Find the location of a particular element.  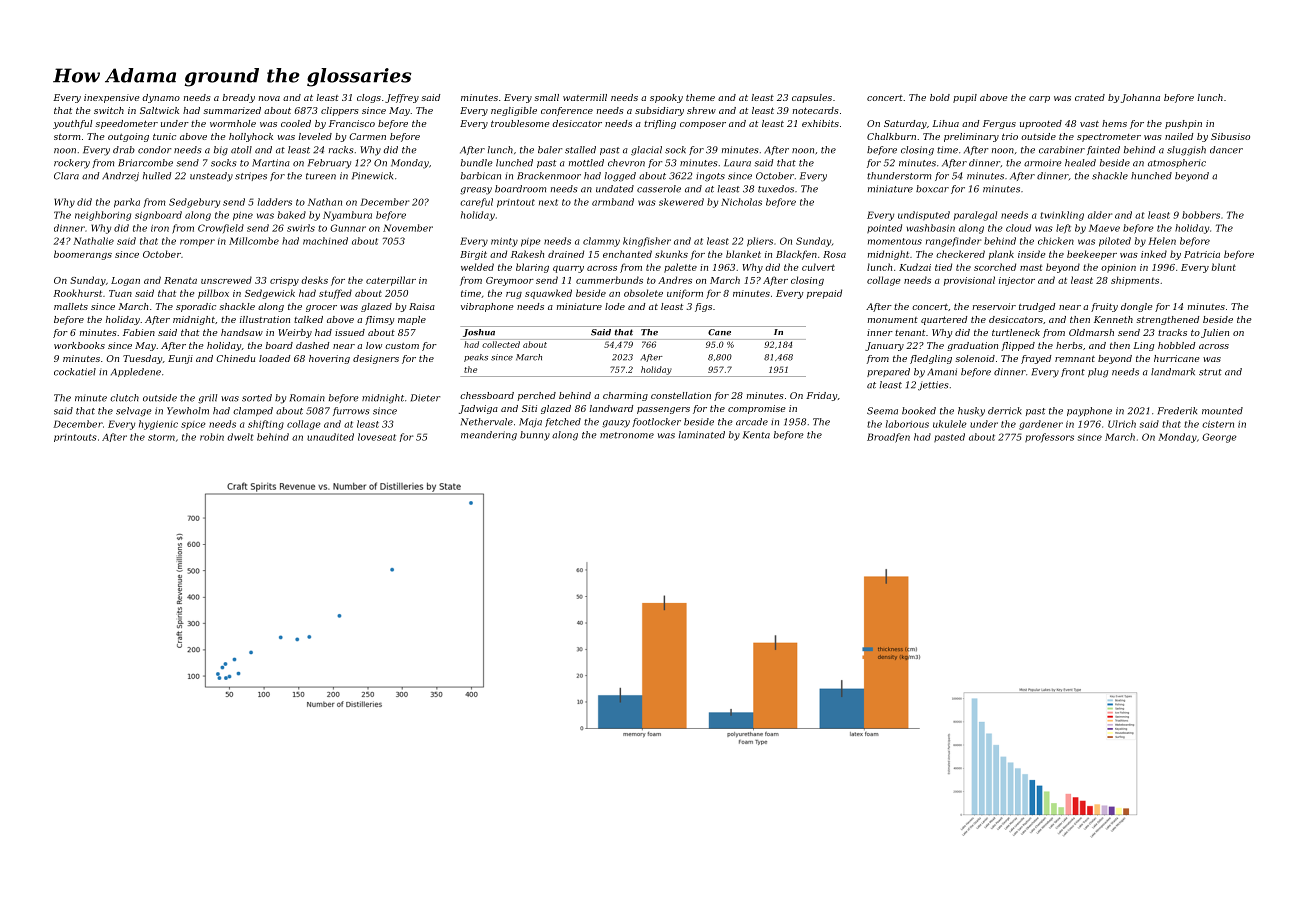

inside is located at coordinates (1031, 254).
